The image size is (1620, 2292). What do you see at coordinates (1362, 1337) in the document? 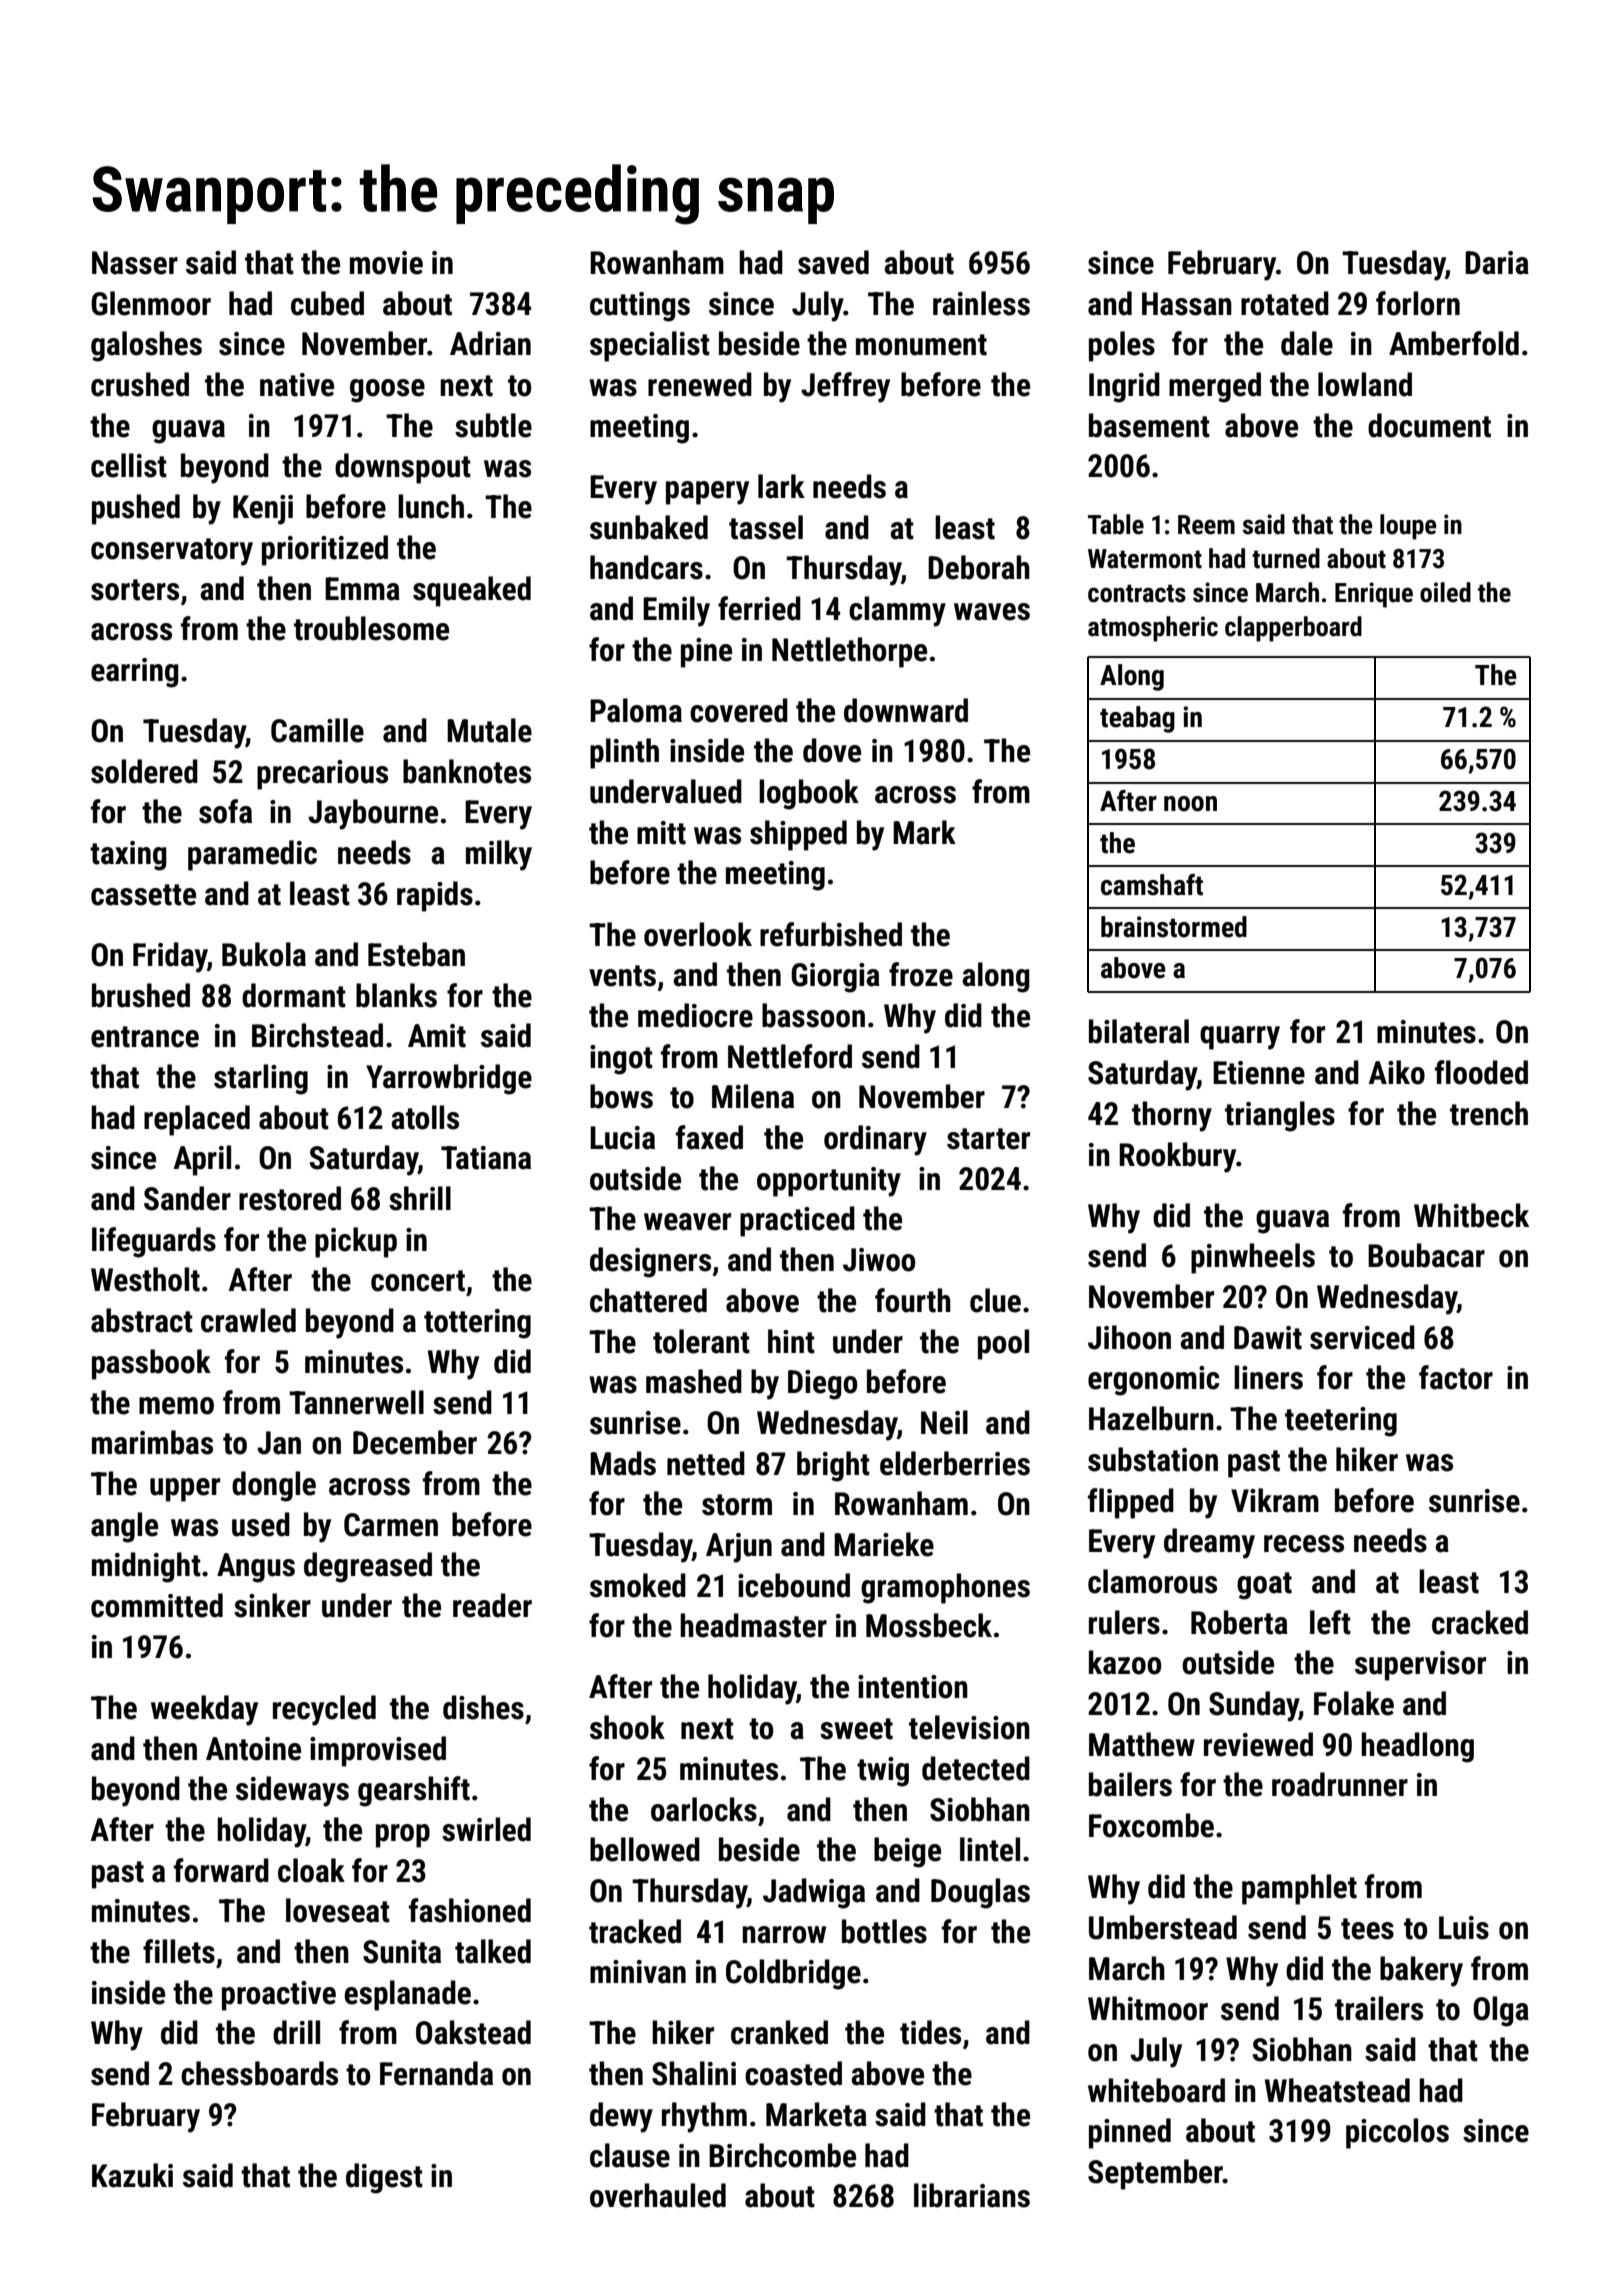
I see `serviced` at bounding box center [1362, 1337].
